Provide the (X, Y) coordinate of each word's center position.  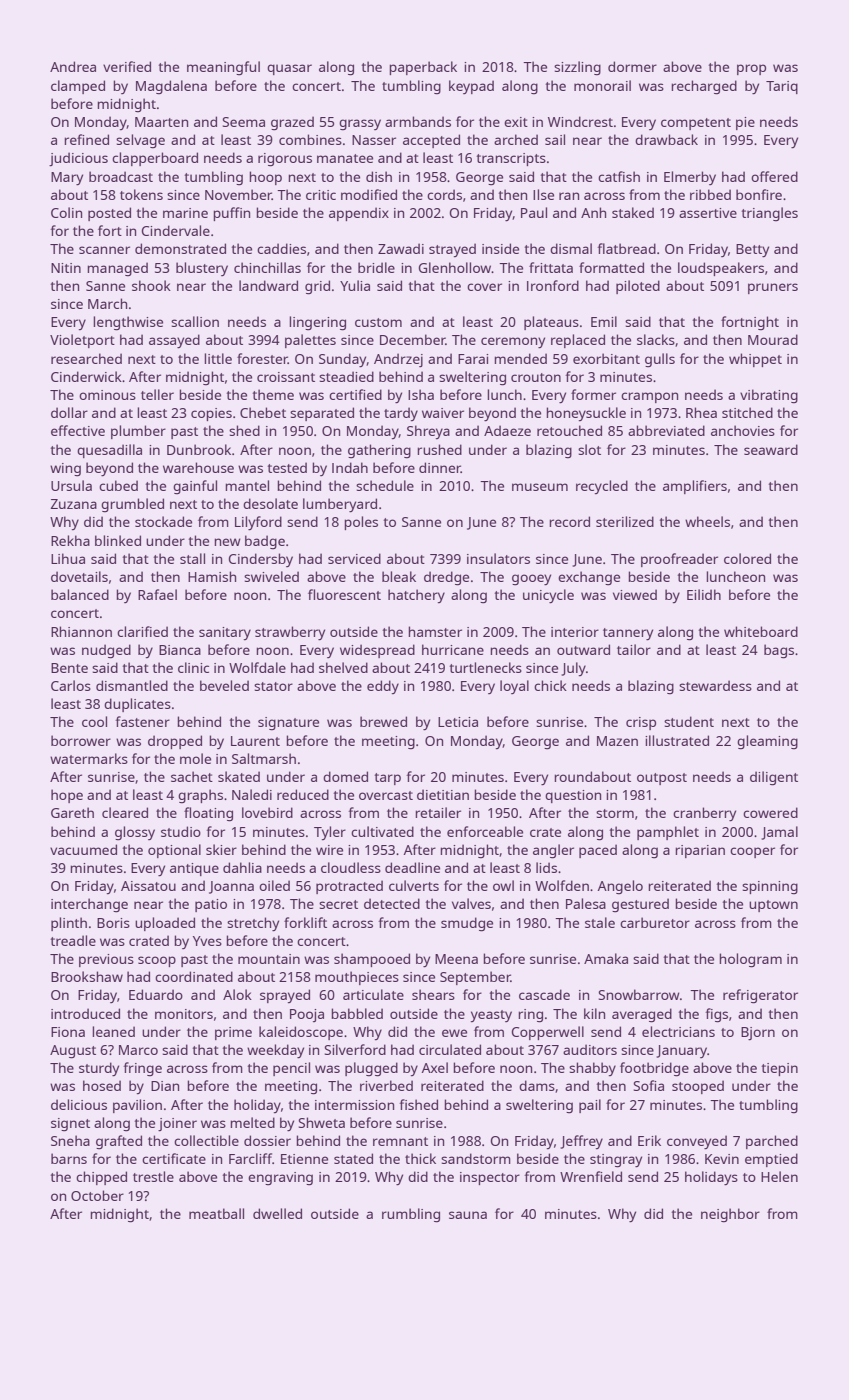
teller (157, 394)
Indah (350, 467)
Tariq (782, 87)
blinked (118, 540)
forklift (305, 922)
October (97, 1195)
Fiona (68, 1032)
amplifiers (695, 487)
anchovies (743, 430)
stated (353, 1158)
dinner (440, 467)
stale (600, 922)
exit (516, 122)
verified (127, 66)
